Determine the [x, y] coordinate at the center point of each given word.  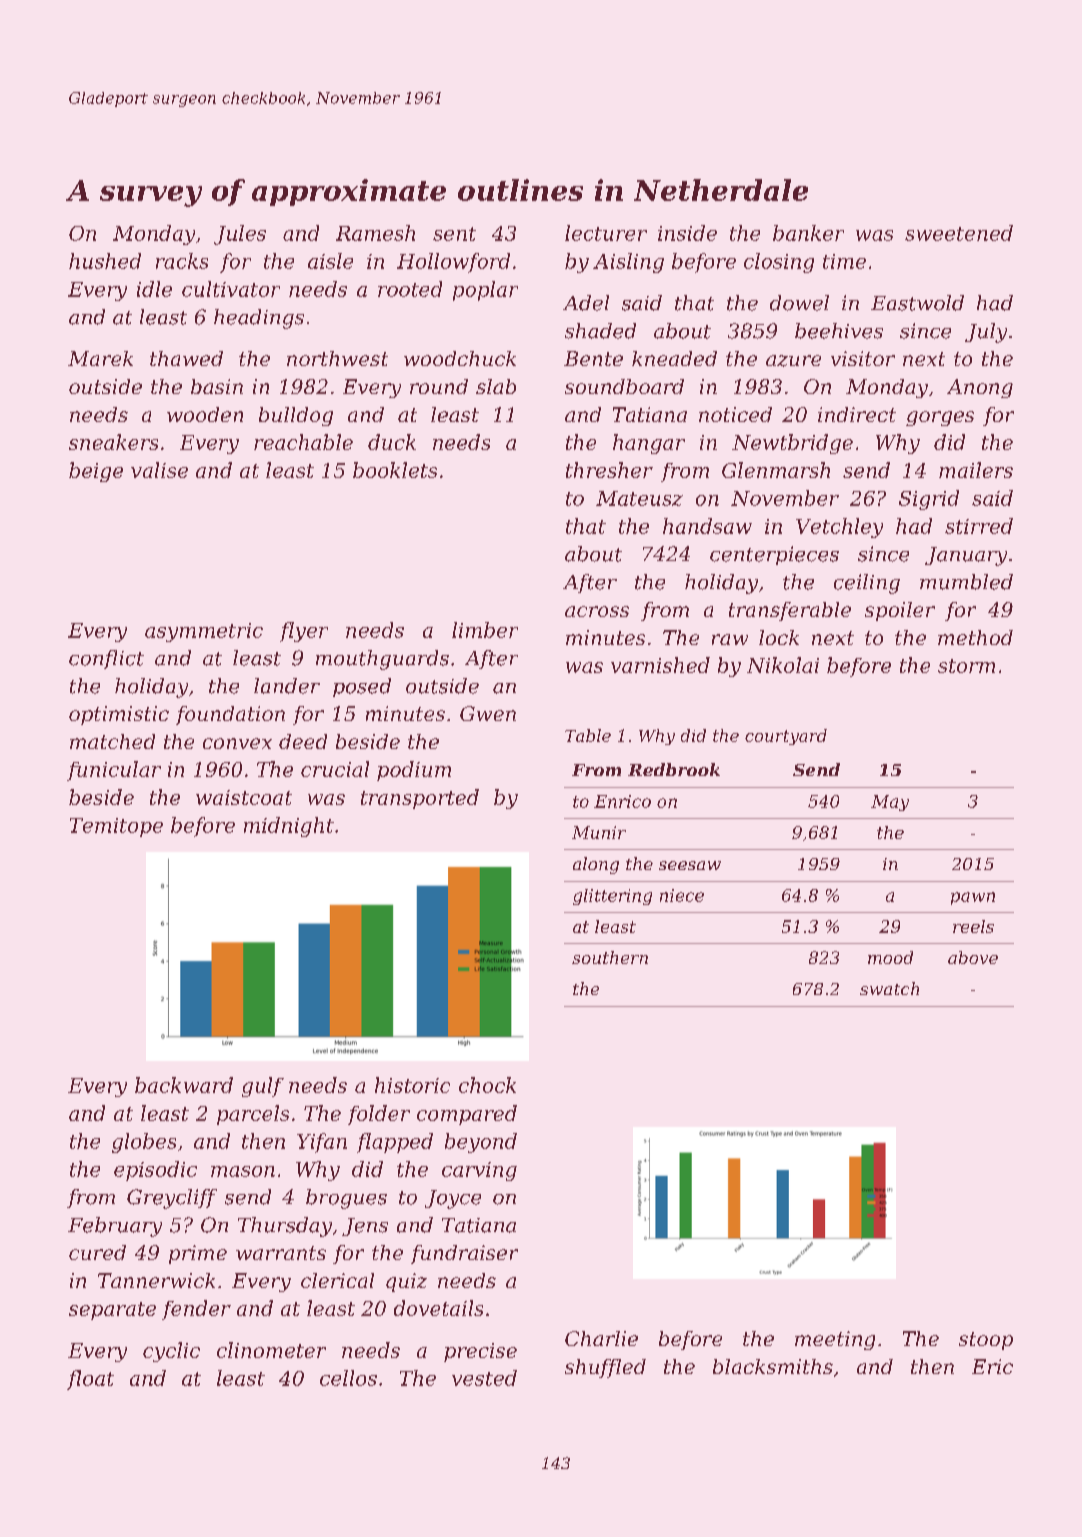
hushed [105, 261]
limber [485, 630]
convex [237, 743]
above [973, 957]
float [90, 1380]
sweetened [959, 233]
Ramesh [375, 233]
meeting [835, 1340]
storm [966, 666]
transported [420, 799]
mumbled [966, 582]
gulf [263, 1087]
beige [96, 472]
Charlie [601, 1338]
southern [610, 957]
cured [97, 1252]
